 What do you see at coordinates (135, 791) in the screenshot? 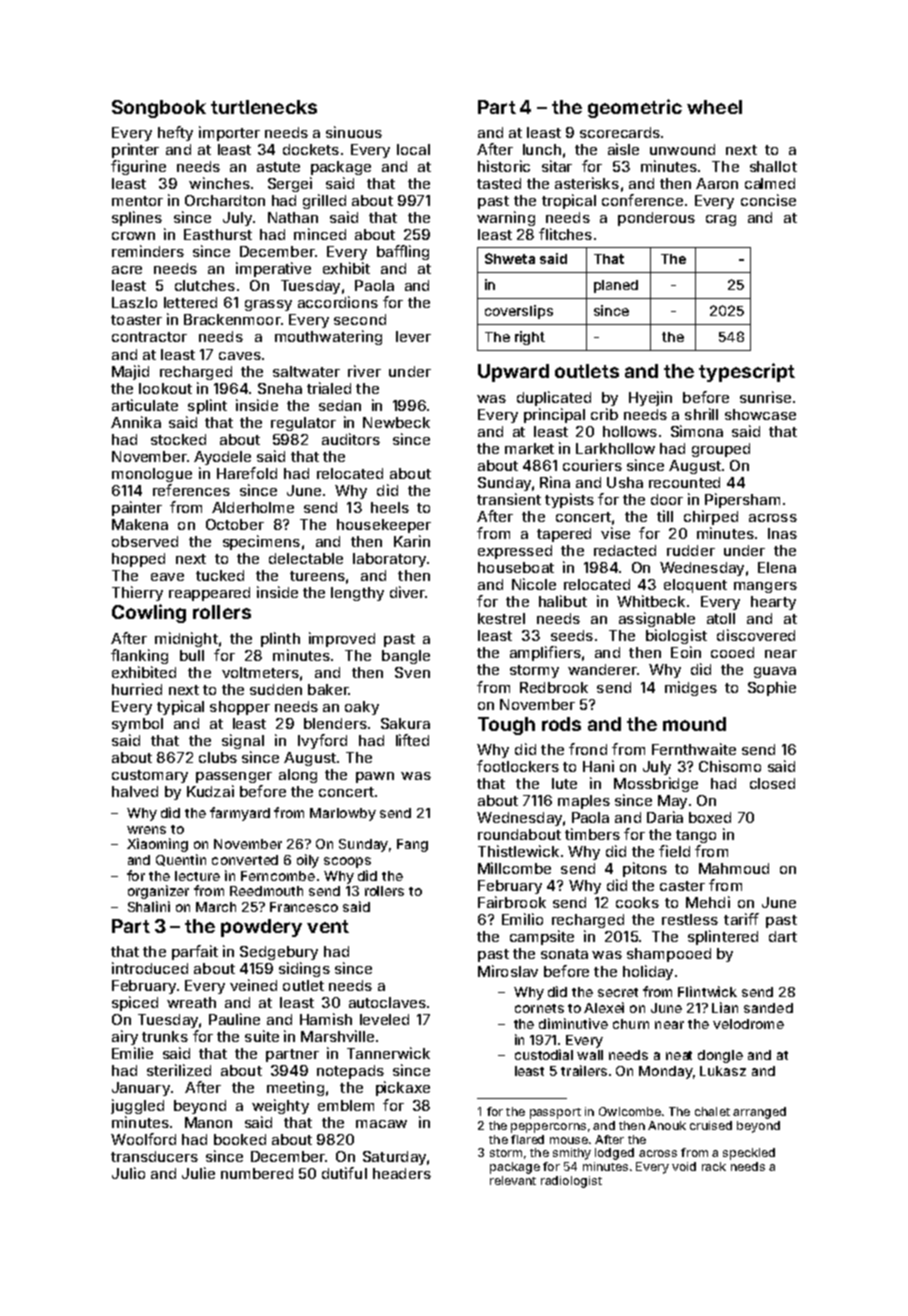
I see `halved` at bounding box center [135, 791].
